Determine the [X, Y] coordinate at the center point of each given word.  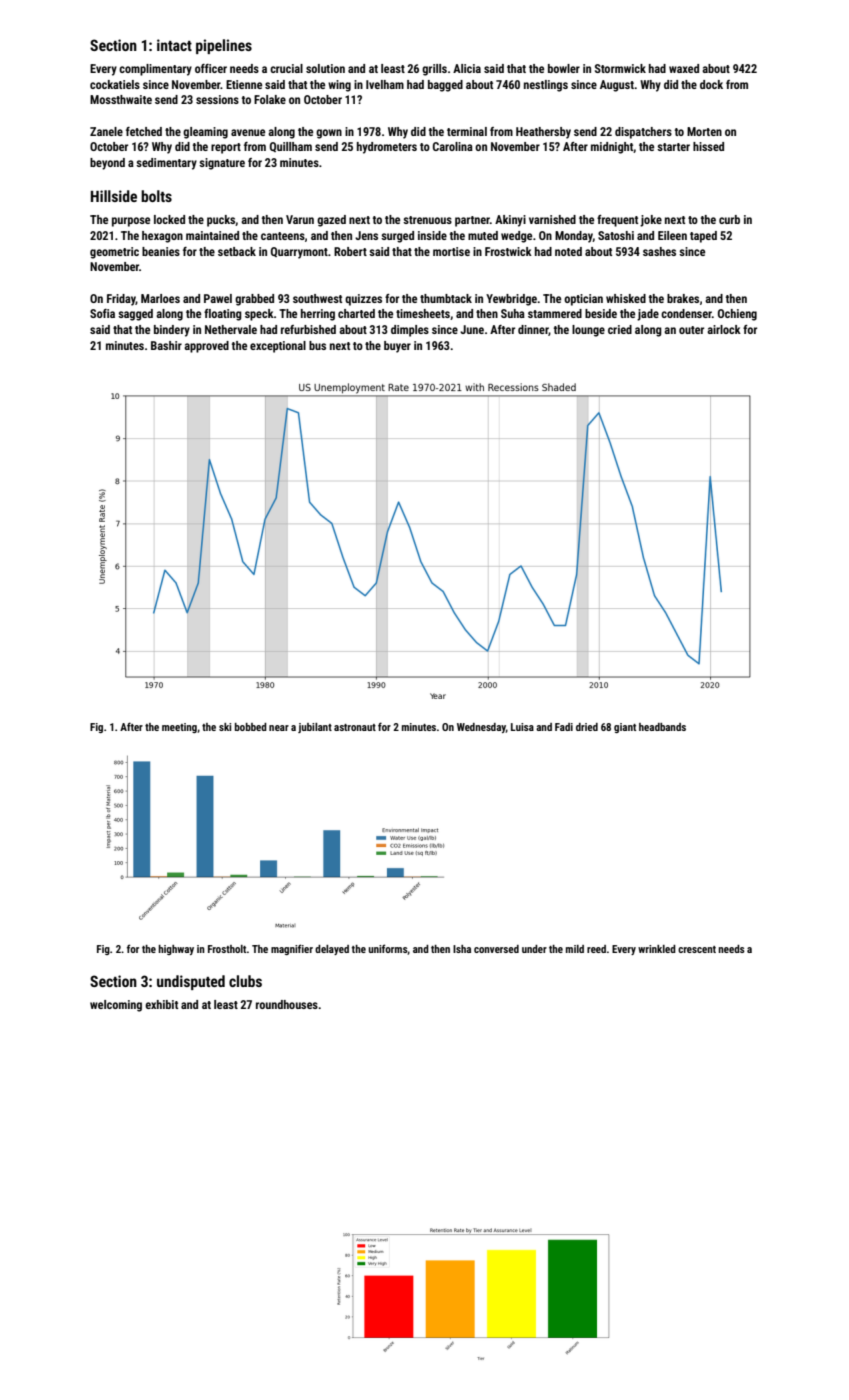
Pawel [218, 298]
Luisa [522, 727]
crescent [697, 949]
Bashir [166, 345]
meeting [179, 728]
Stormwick [620, 68]
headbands [662, 727]
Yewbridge [511, 300]
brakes [683, 298]
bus [317, 345]
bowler [564, 68]
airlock [724, 329]
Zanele [106, 131]
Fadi [564, 727]
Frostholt [227, 949]
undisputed [191, 982]
